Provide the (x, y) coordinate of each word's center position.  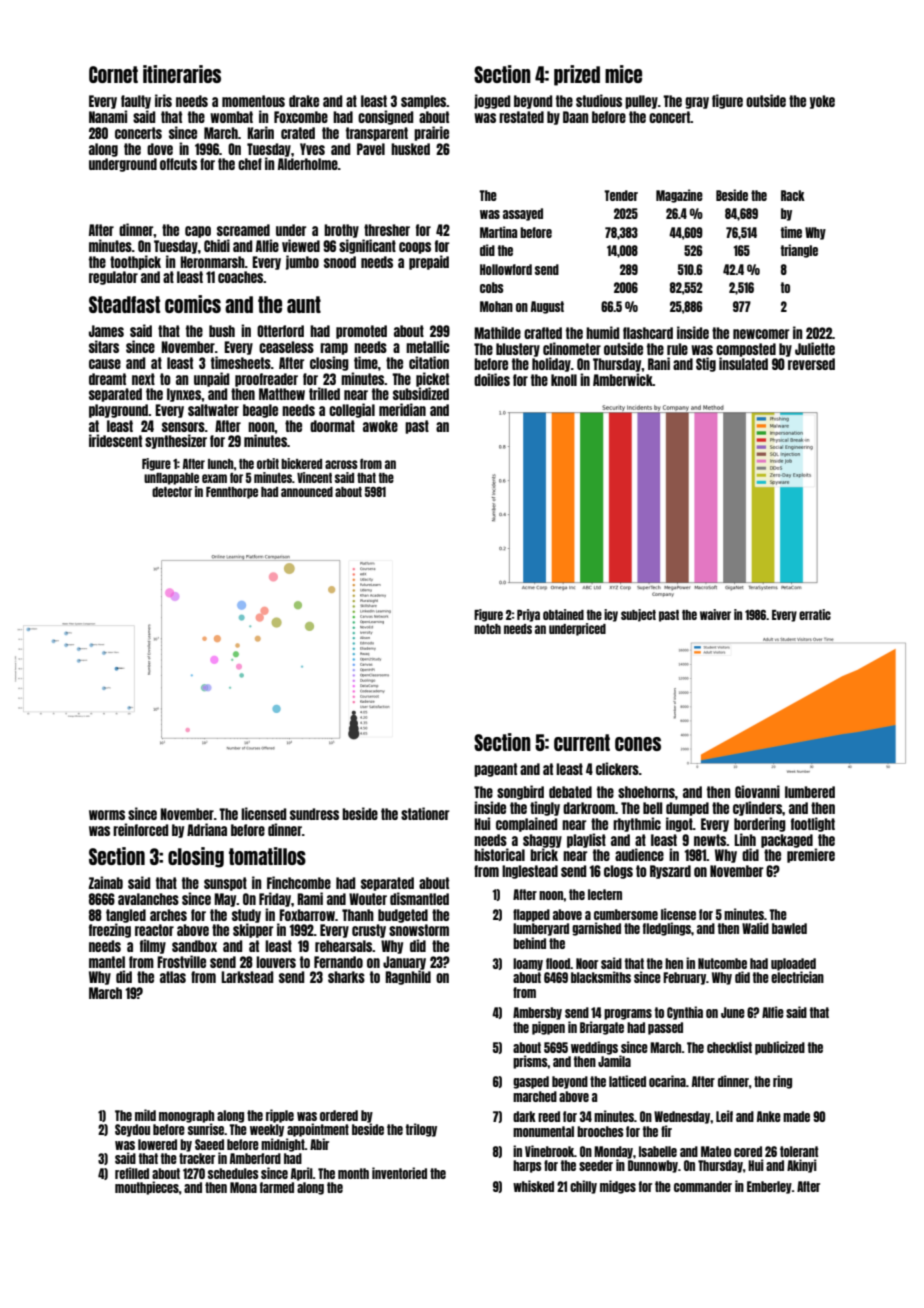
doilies (492, 379)
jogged (492, 101)
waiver (715, 614)
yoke (822, 102)
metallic (427, 346)
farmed (277, 1187)
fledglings (667, 929)
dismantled (419, 898)
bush (222, 331)
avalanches (148, 899)
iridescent (115, 440)
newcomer (761, 334)
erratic (815, 614)
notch (487, 629)
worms (107, 815)
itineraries (182, 74)
